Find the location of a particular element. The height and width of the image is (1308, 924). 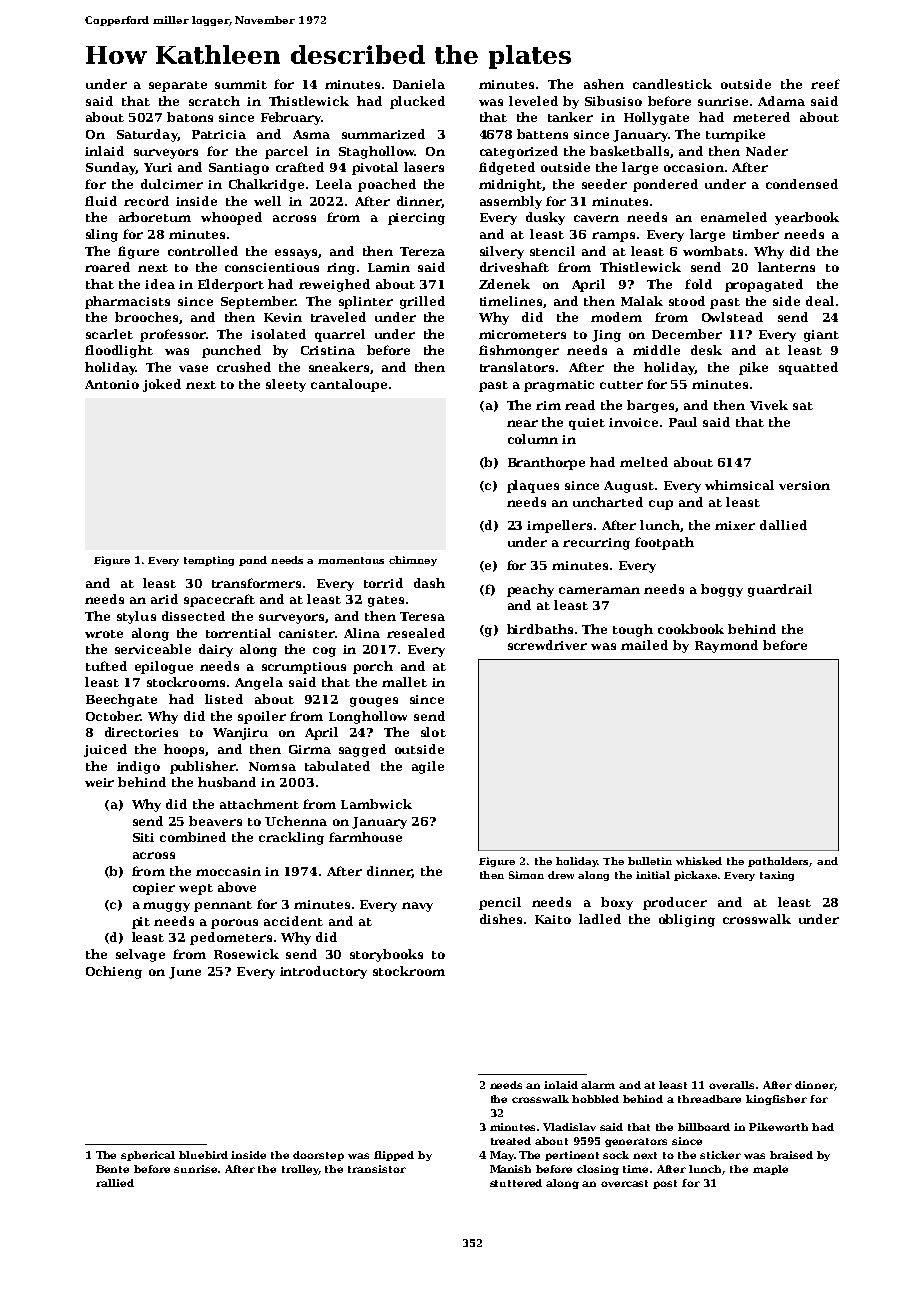

Saturday is located at coordinates (147, 135).
